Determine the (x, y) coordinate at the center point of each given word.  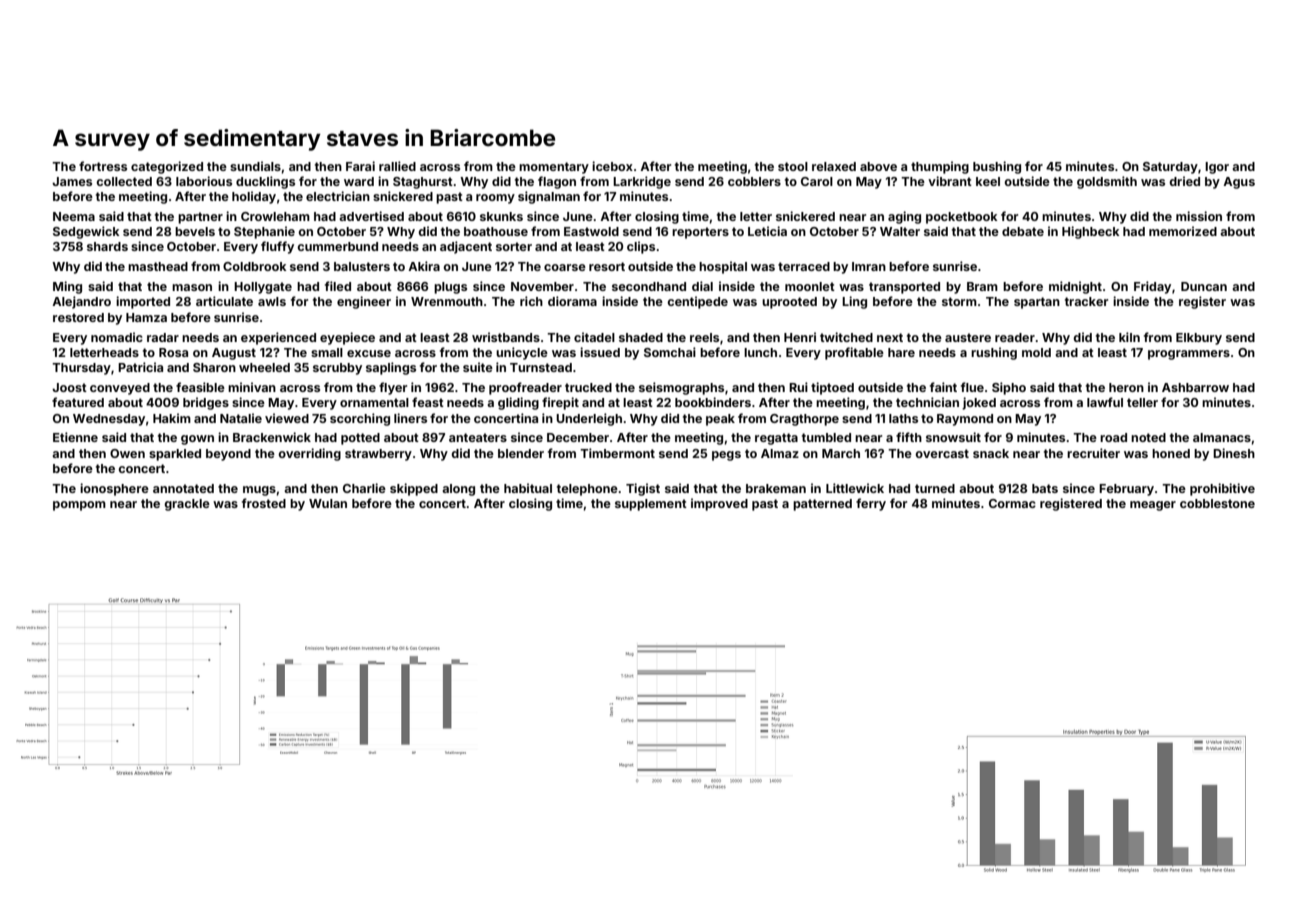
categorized (167, 167)
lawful (1105, 402)
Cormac (1012, 503)
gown (197, 440)
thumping (940, 167)
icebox (612, 166)
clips (641, 247)
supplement (651, 505)
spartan (1037, 303)
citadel (594, 337)
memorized (1183, 231)
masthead (158, 266)
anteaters (478, 437)
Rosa (173, 352)
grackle (187, 505)
